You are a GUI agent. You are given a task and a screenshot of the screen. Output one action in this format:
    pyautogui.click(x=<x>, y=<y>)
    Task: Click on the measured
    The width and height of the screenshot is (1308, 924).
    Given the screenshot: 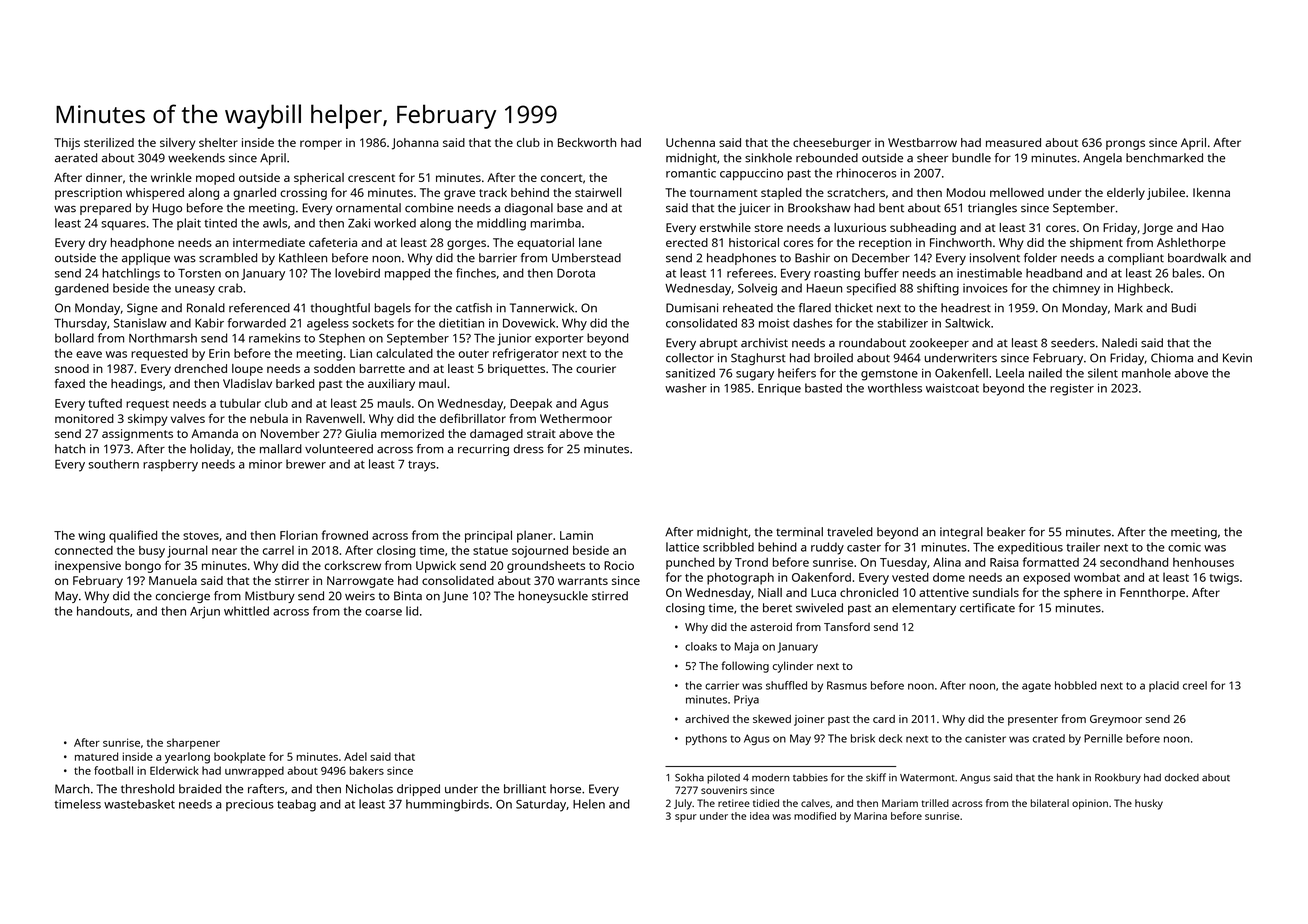 What is the action you would take?
    pyautogui.click(x=1013, y=142)
